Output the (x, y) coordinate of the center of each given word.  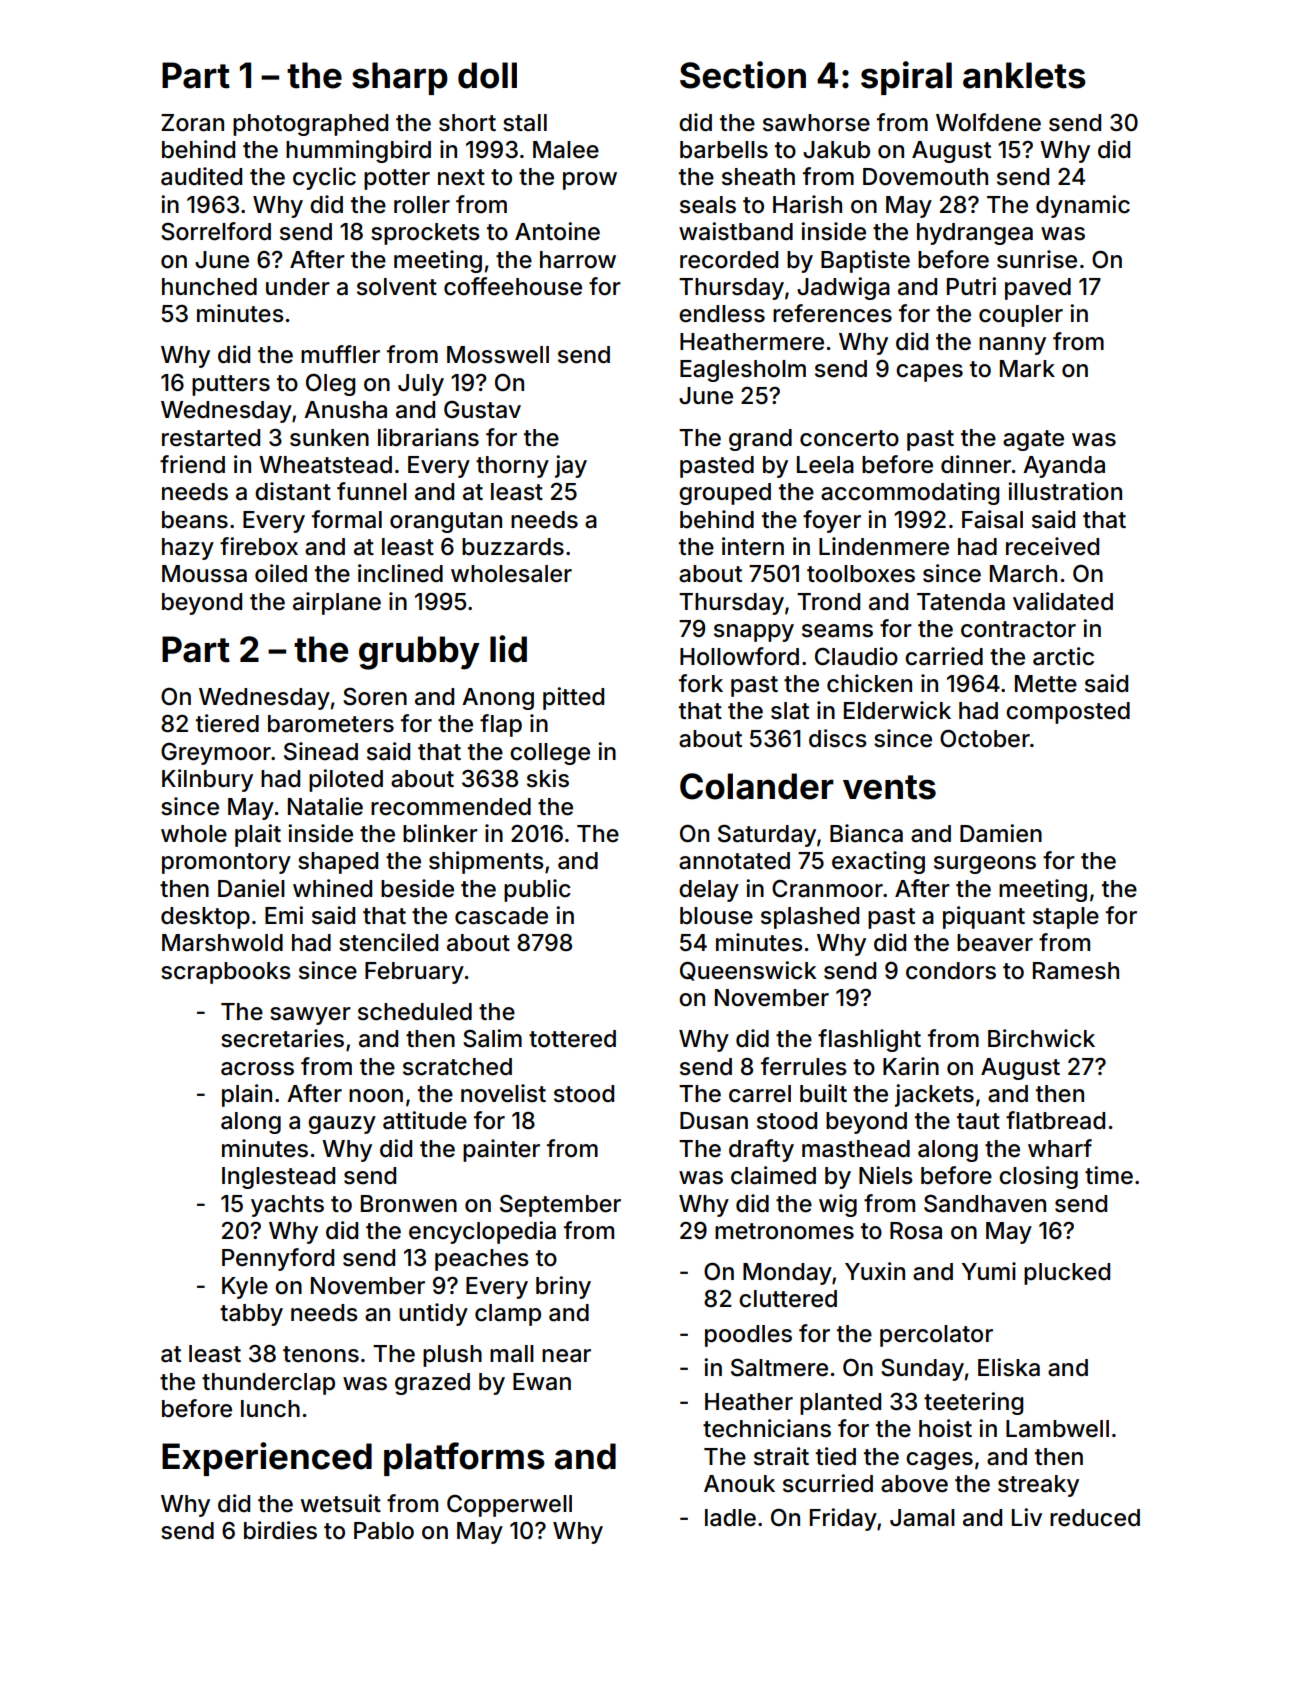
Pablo (384, 1531)
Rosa (916, 1231)
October (985, 738)
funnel (372, 491)
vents (889, 787)
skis (548, 778)
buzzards (513, 547)
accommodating (910, 493)
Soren (375, 696)
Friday (843, 1519)
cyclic (324, 178)
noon (376, 1096)
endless (722, 314)
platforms (464, 1459)
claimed (773, 1175)
